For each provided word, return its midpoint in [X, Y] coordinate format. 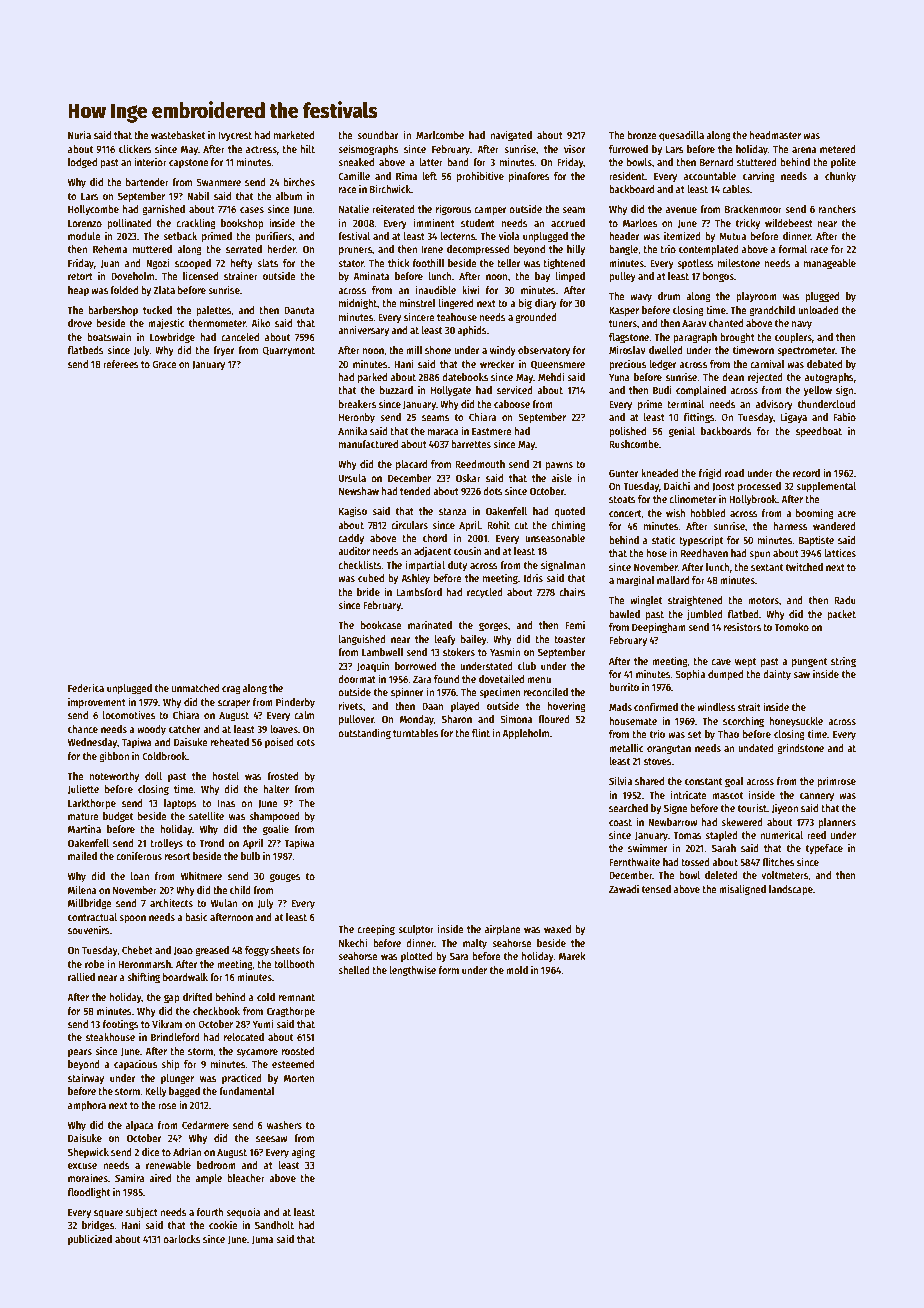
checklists [360, 564]
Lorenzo [85, 223]
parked [372, 378]
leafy [445, 640]
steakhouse [110, 1037]
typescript [701, 540]
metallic [626, 747]
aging [303, 1153]
